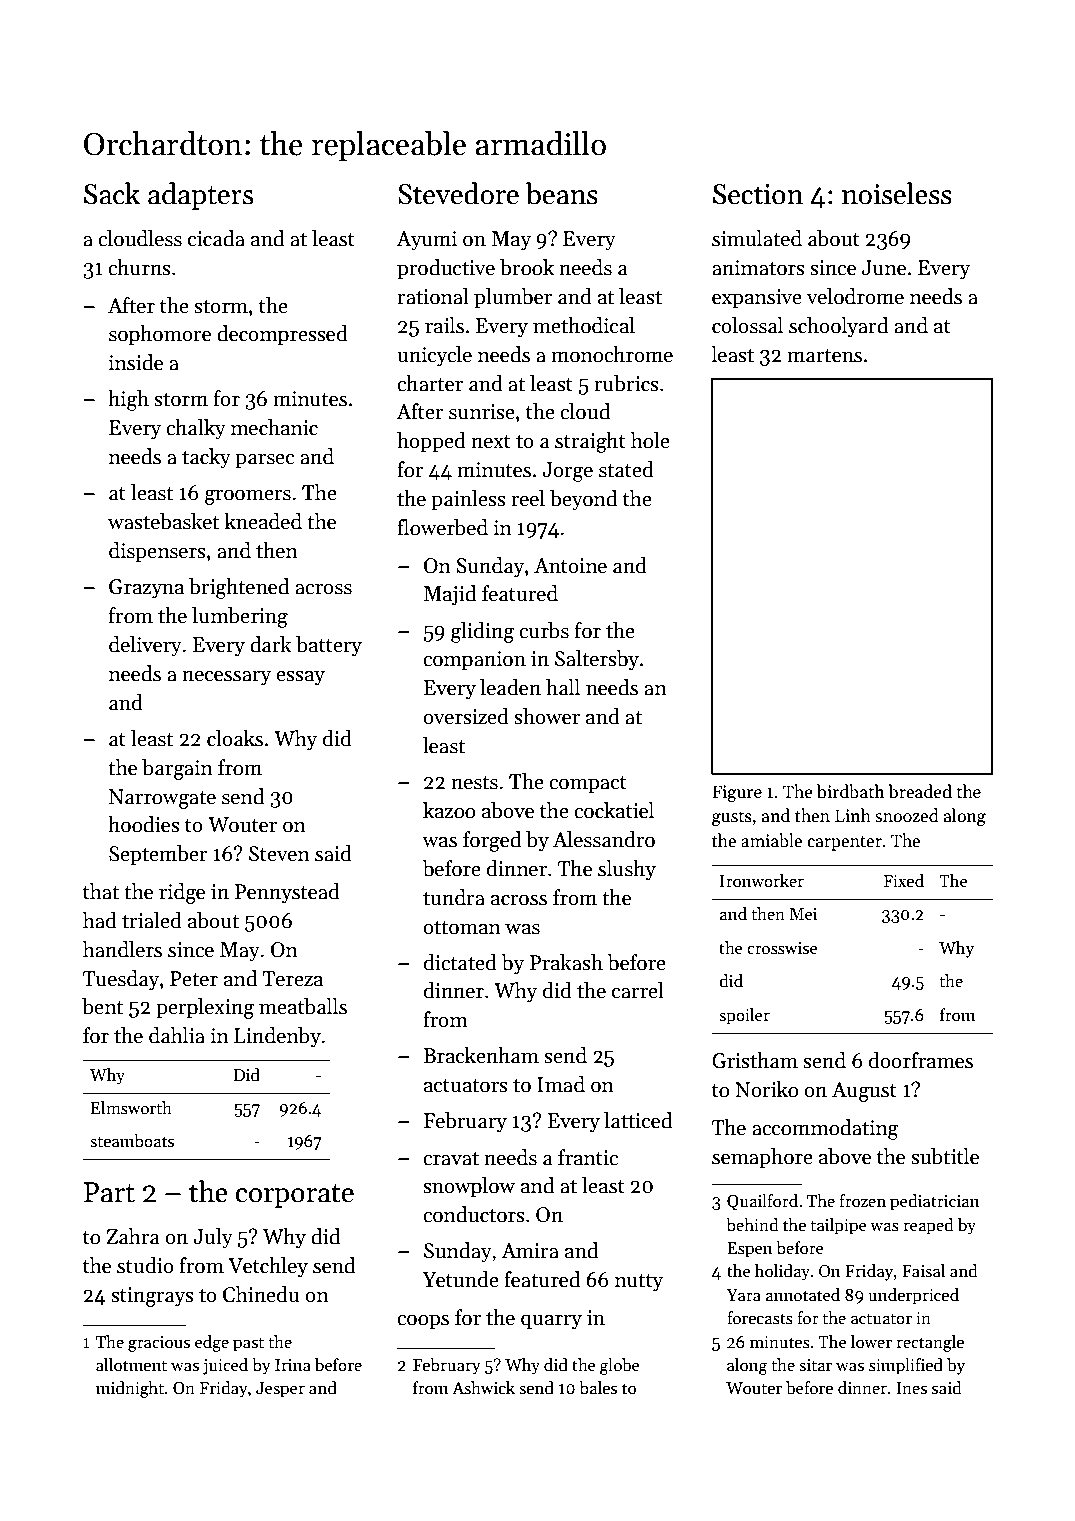  What do you see at coordinates (194, 979) in the image?
I see `Peter` at bounding box center [194, 979].
